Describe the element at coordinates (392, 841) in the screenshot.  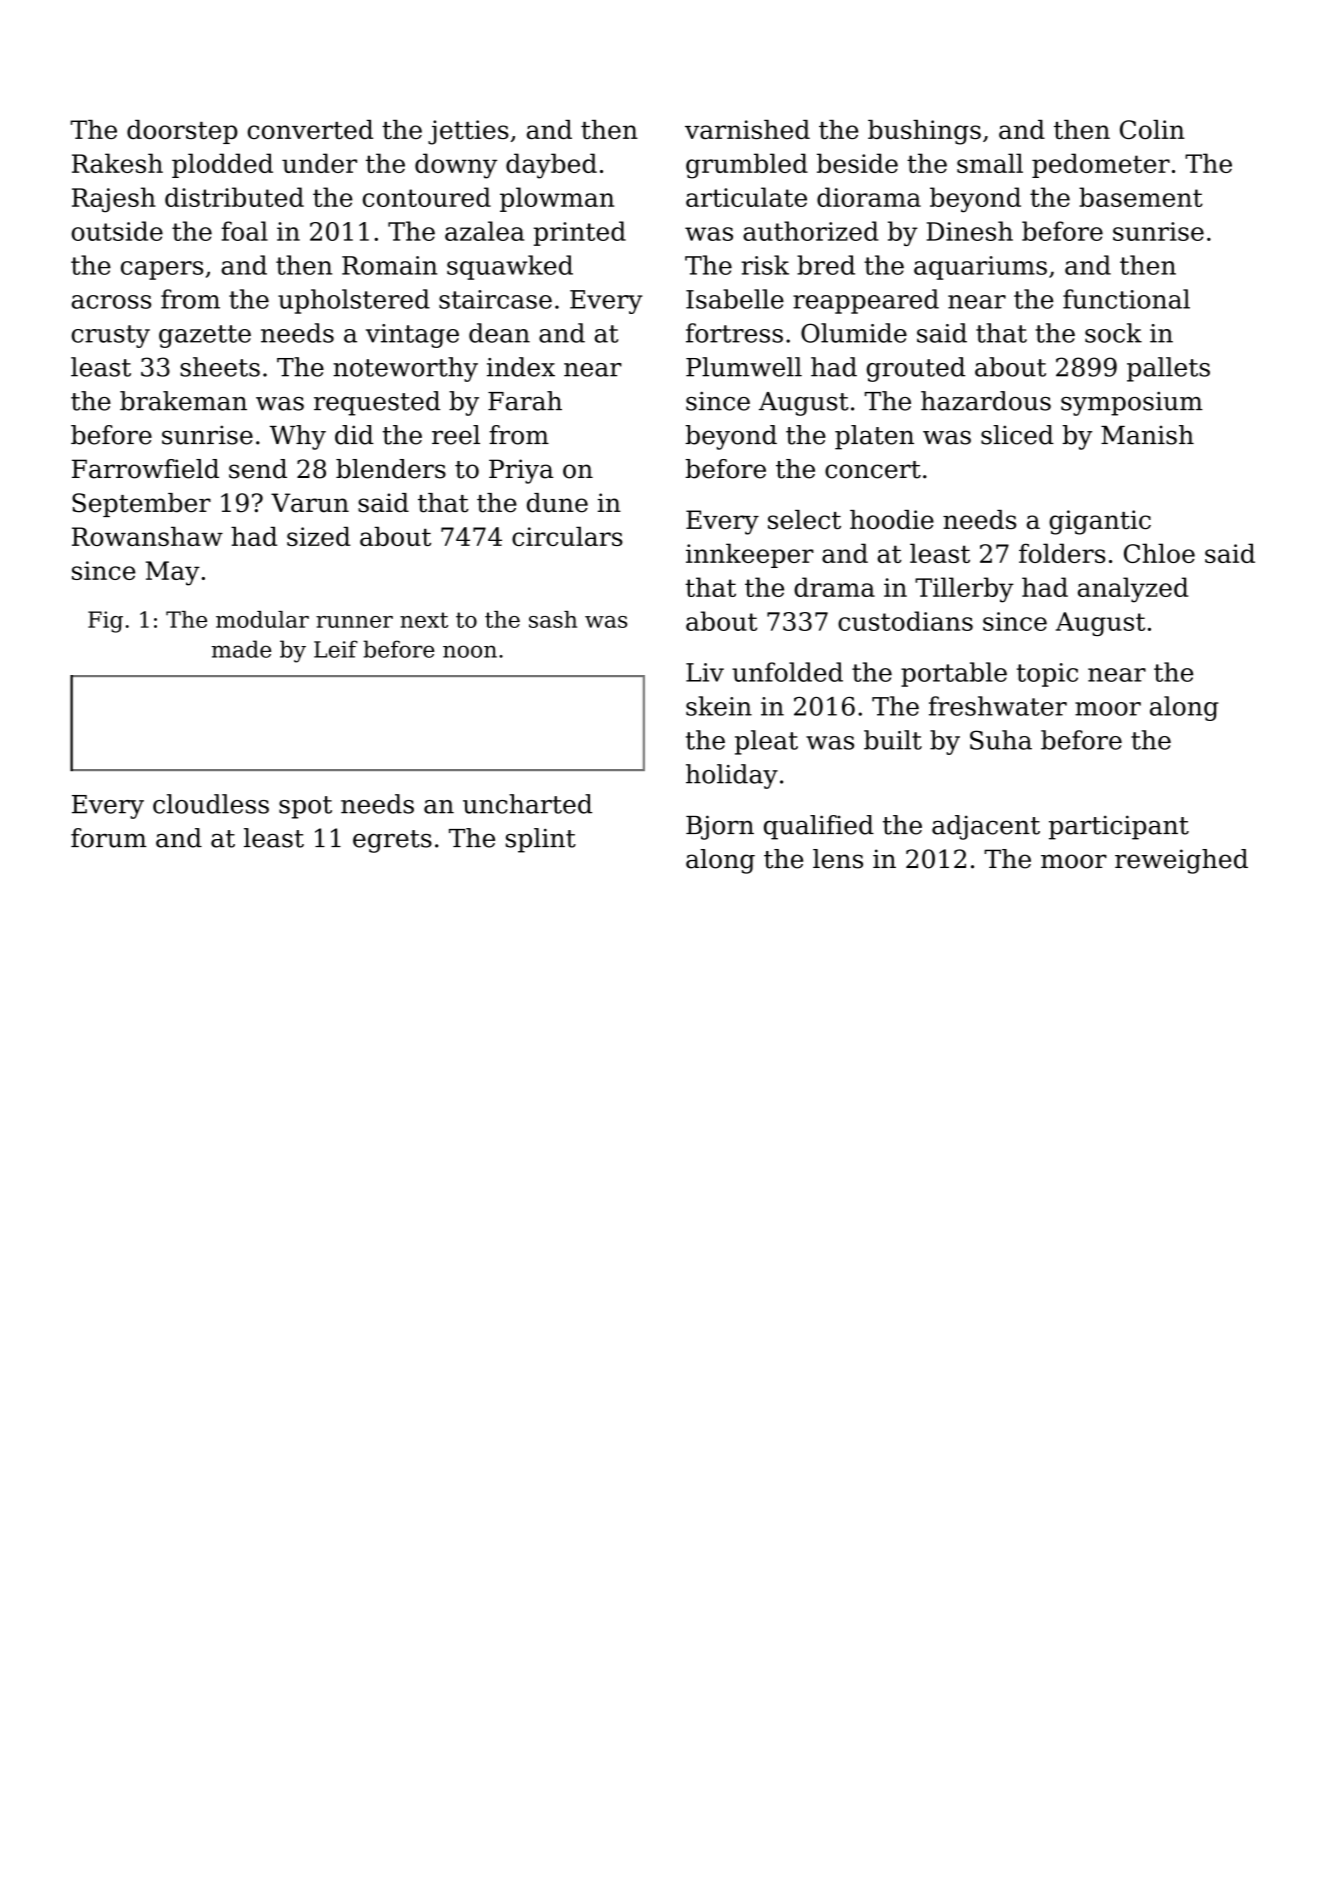
I see `egrets` at that location.
